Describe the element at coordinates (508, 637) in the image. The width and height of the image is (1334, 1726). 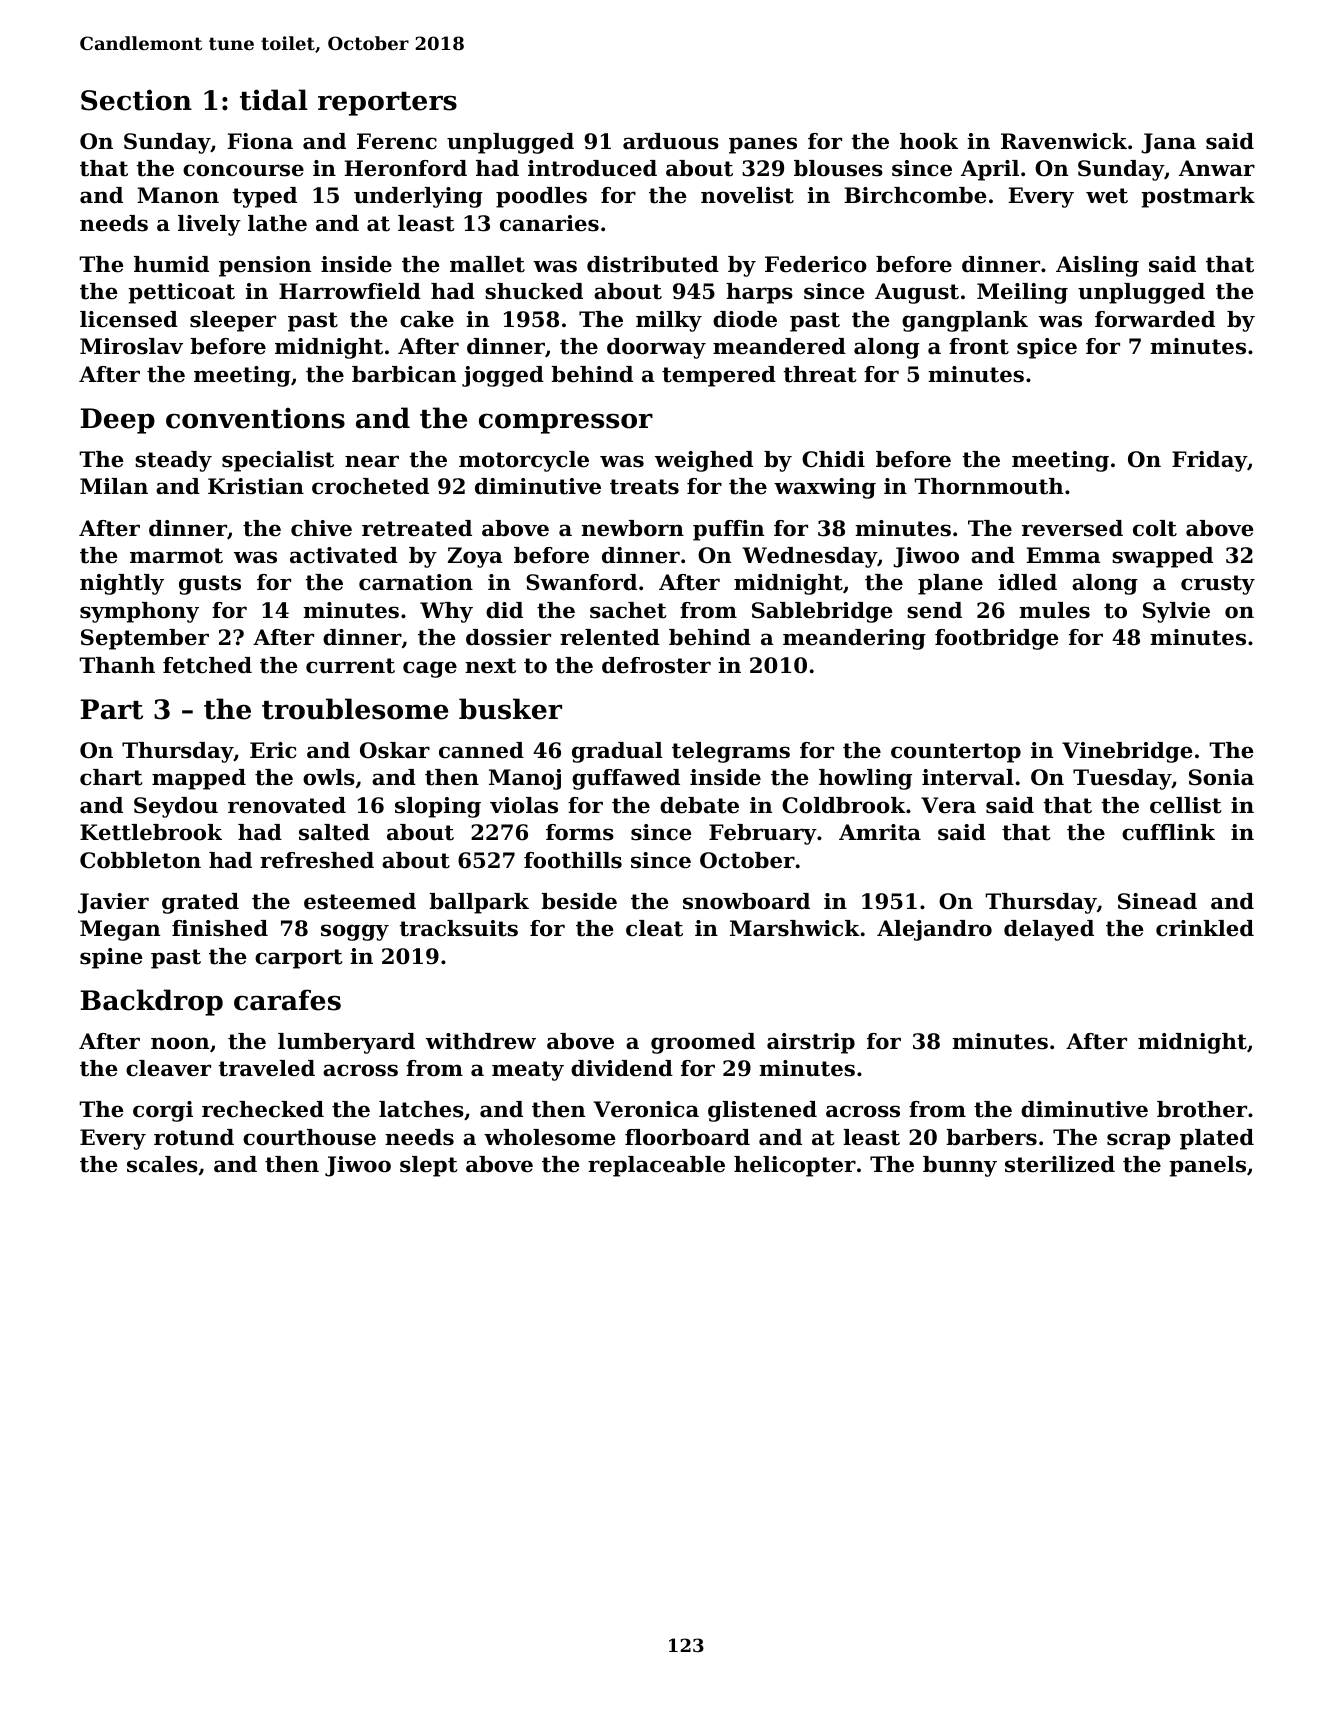
I see `dossier` at that location.
